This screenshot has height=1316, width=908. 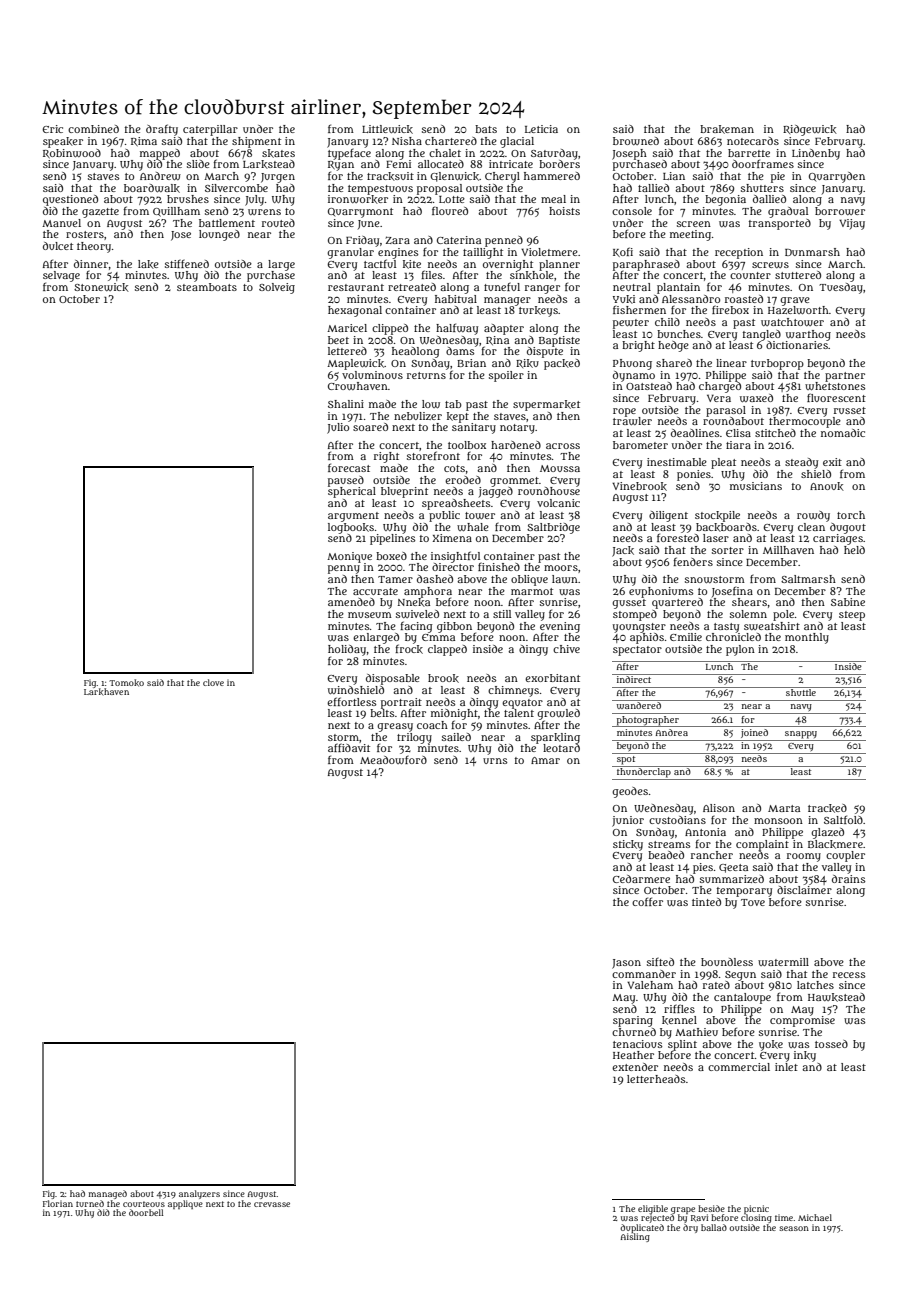 I want to click on Stonewick, so click(x=101, y=287).
